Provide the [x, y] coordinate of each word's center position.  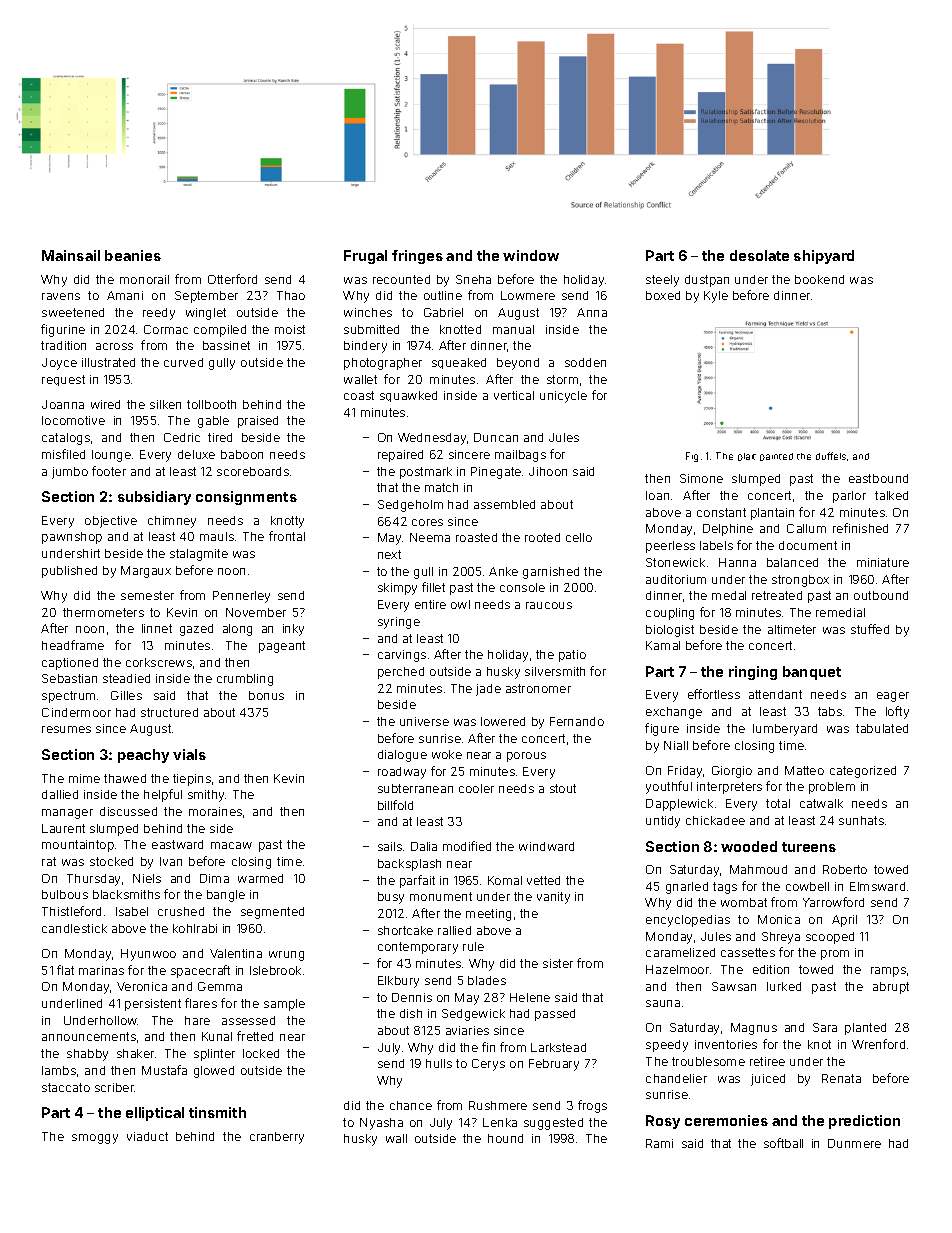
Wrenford [878, 1044]
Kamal [663, 645]
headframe [73, 645]
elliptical [155, 1114]
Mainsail [71, 255]
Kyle [716, 297]
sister [558, 963]
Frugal [365, 257]
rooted [542, 537]
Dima [214, 878]
